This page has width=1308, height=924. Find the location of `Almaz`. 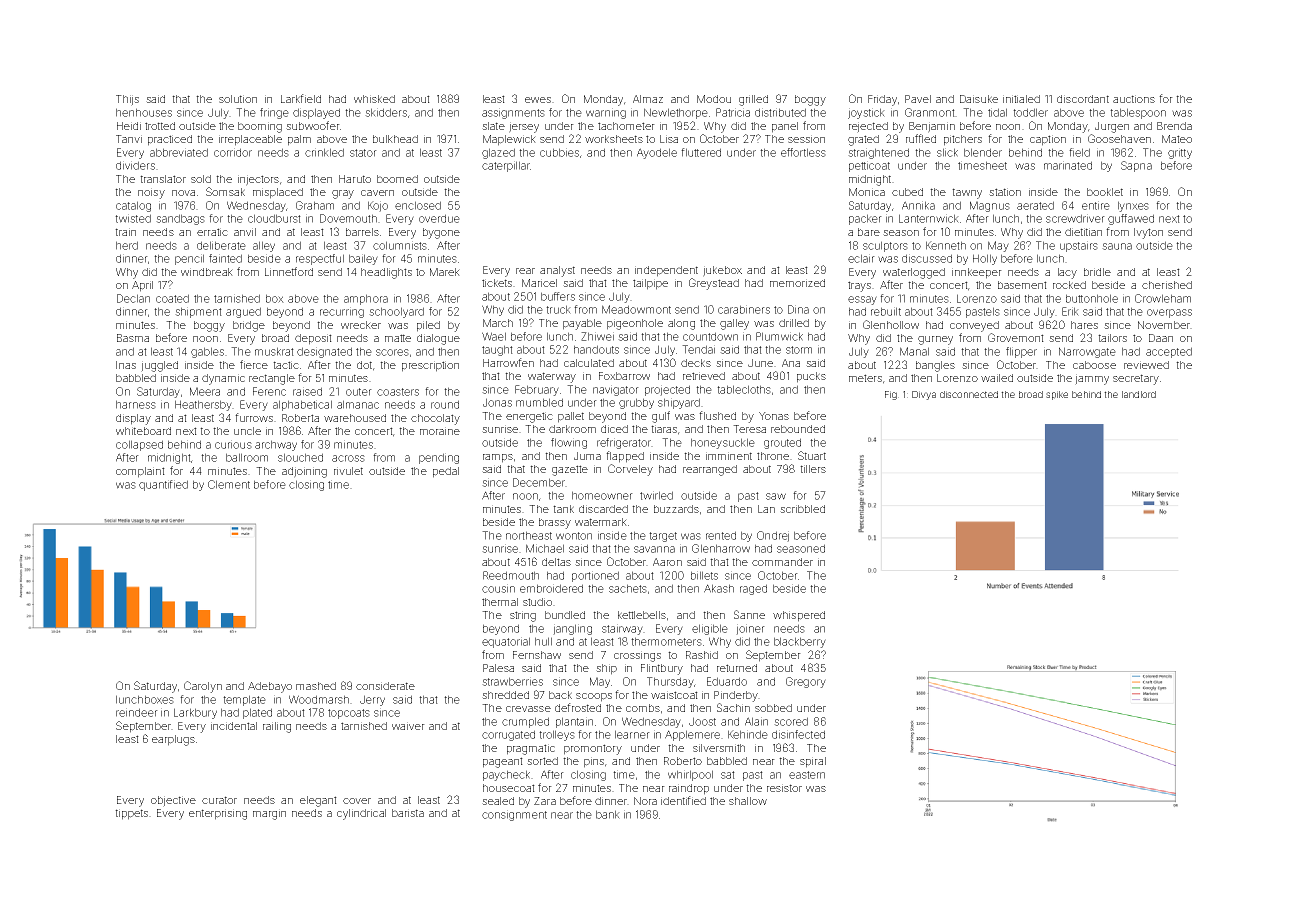

Almaz is located at coordinates (648, 99).
